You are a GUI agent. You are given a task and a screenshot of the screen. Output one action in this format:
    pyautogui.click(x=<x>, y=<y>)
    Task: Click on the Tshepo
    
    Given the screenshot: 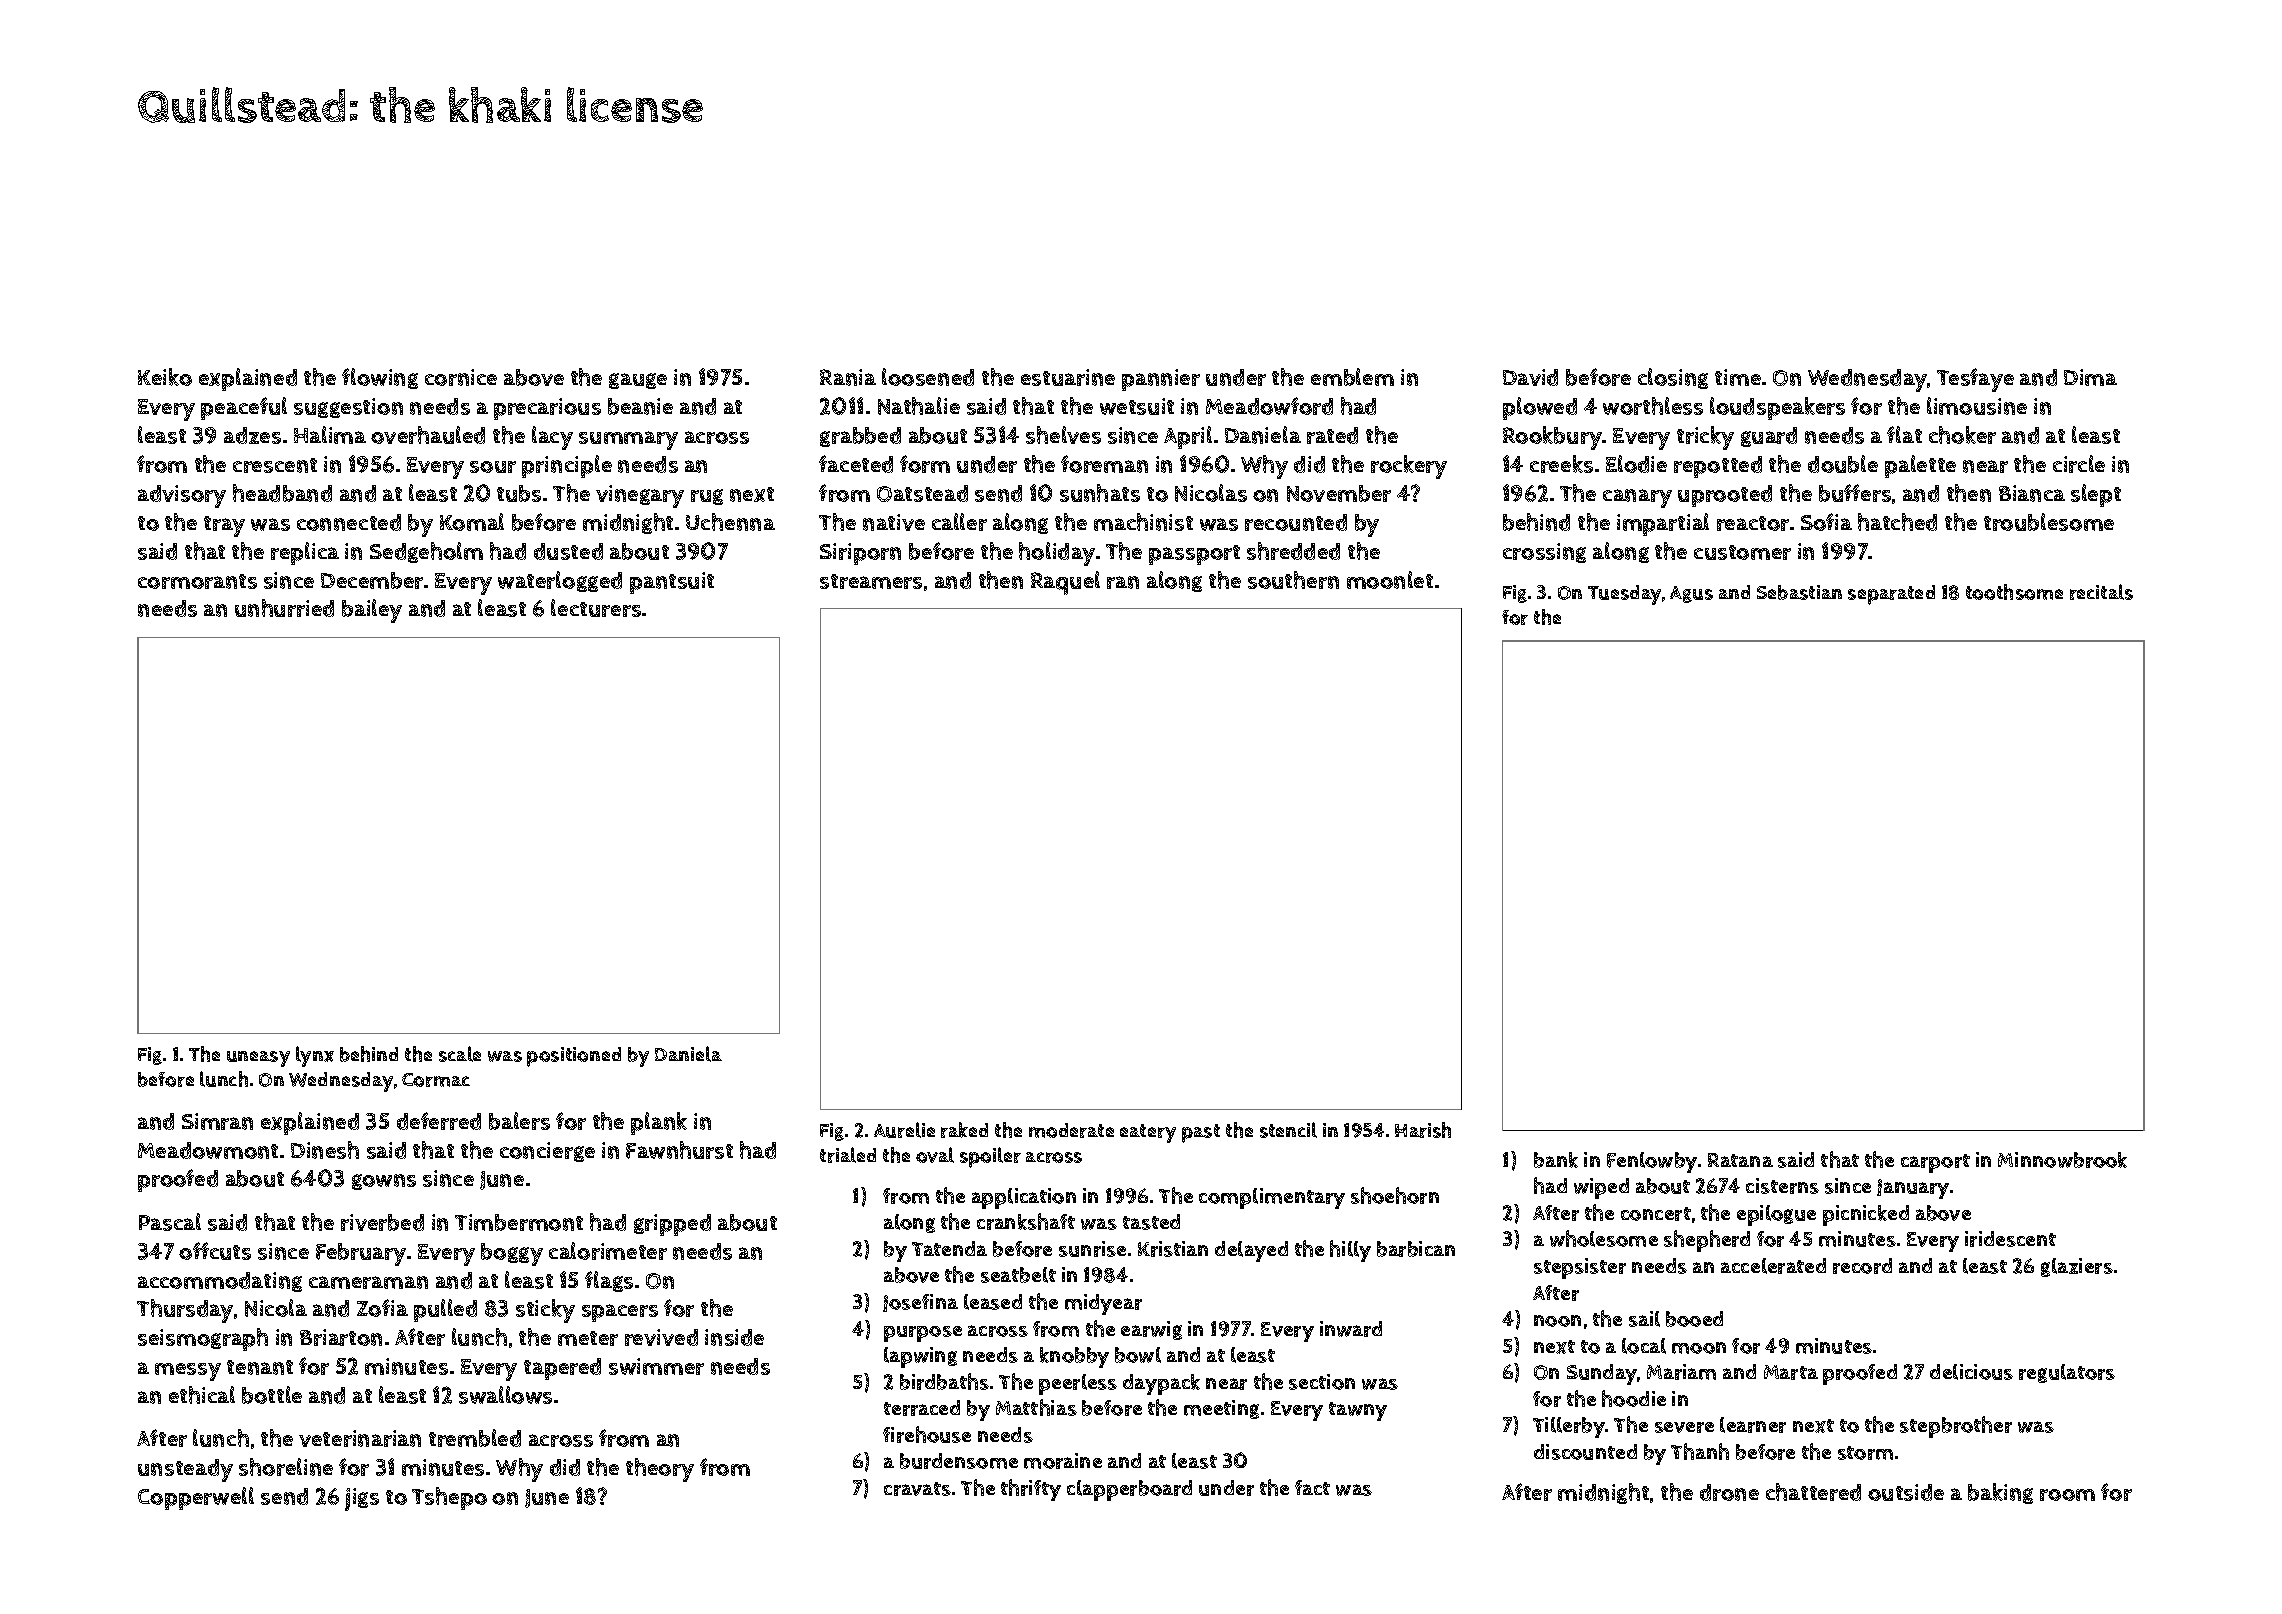 What is the action you would take?
    pyautogui.click(x=449, y=1498)
